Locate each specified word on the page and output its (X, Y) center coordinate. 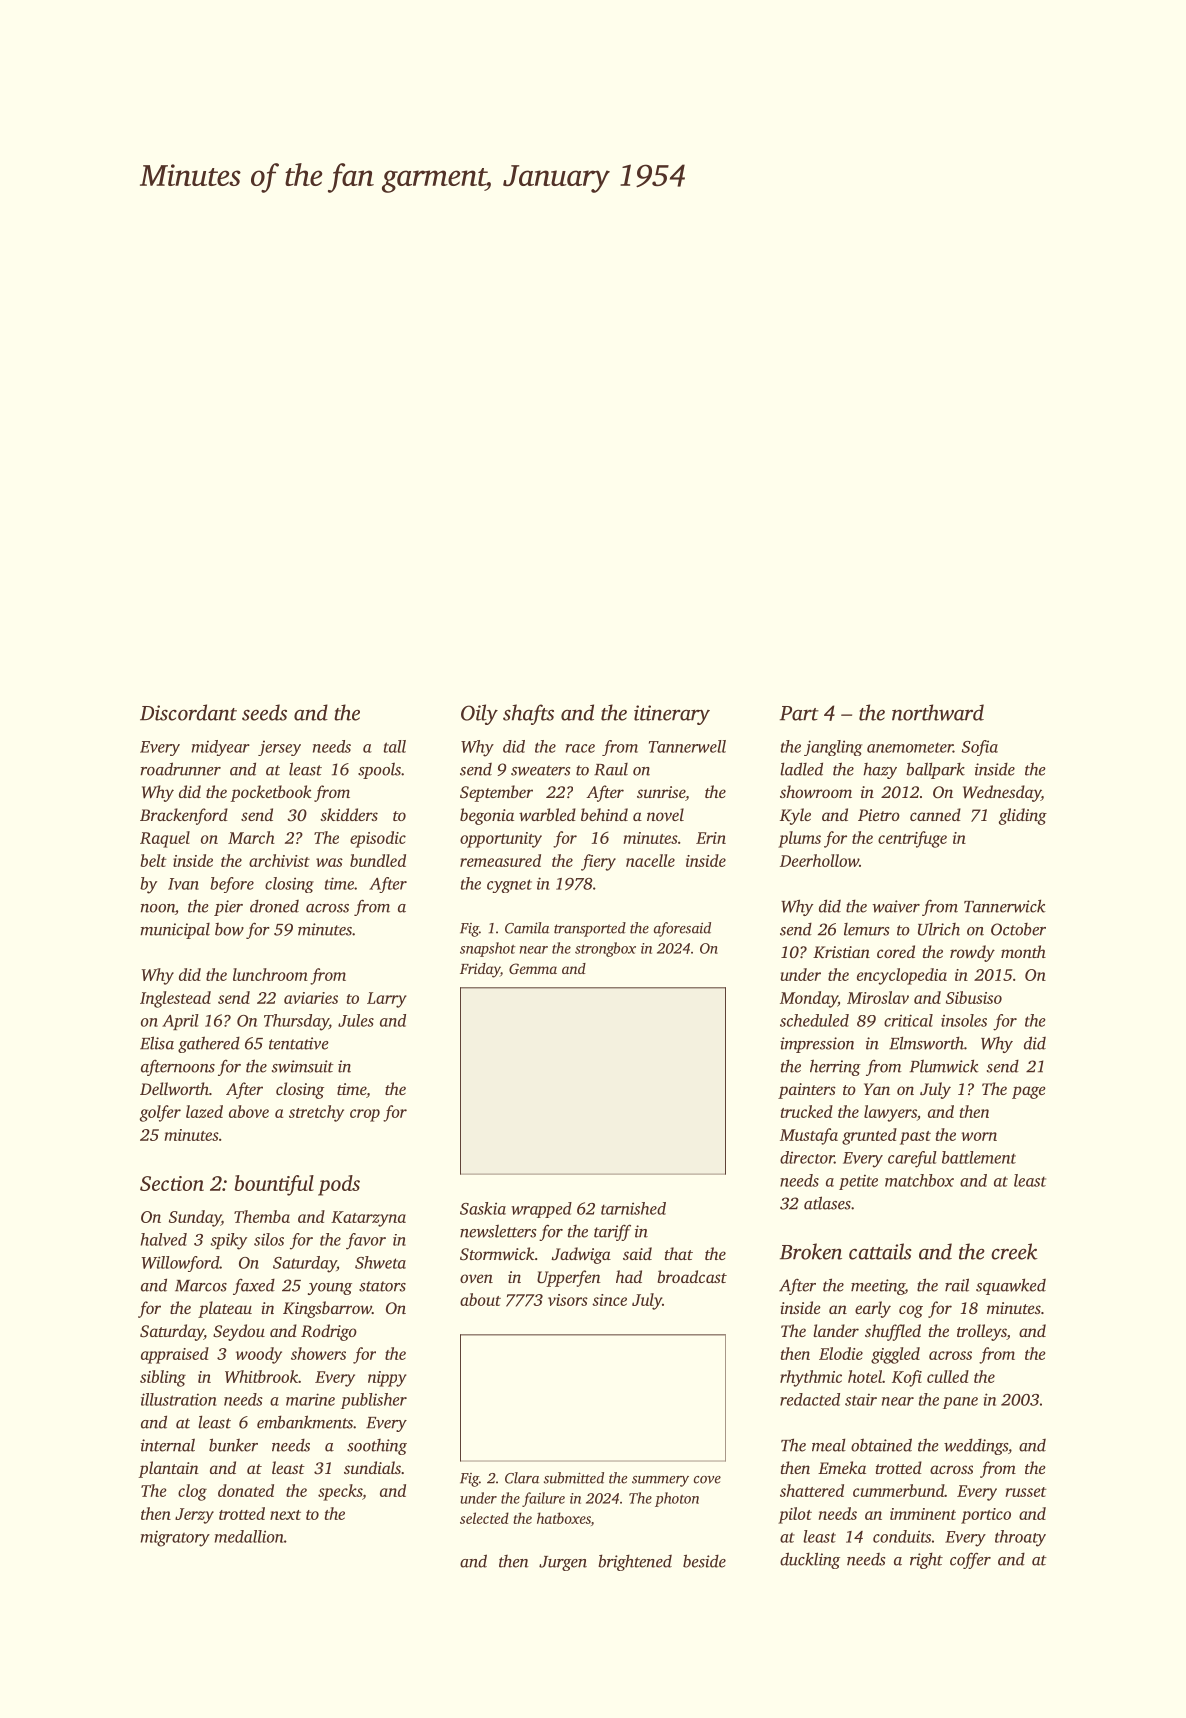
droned (274, 906)
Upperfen (569, 1278)
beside (704, 1561)
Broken (811, 1251)
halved (164, 1239)
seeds (264, 712)
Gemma (533, 968)
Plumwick (944, 1066)
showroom (816, 791)
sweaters (540, 770)
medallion (249, 1536)
